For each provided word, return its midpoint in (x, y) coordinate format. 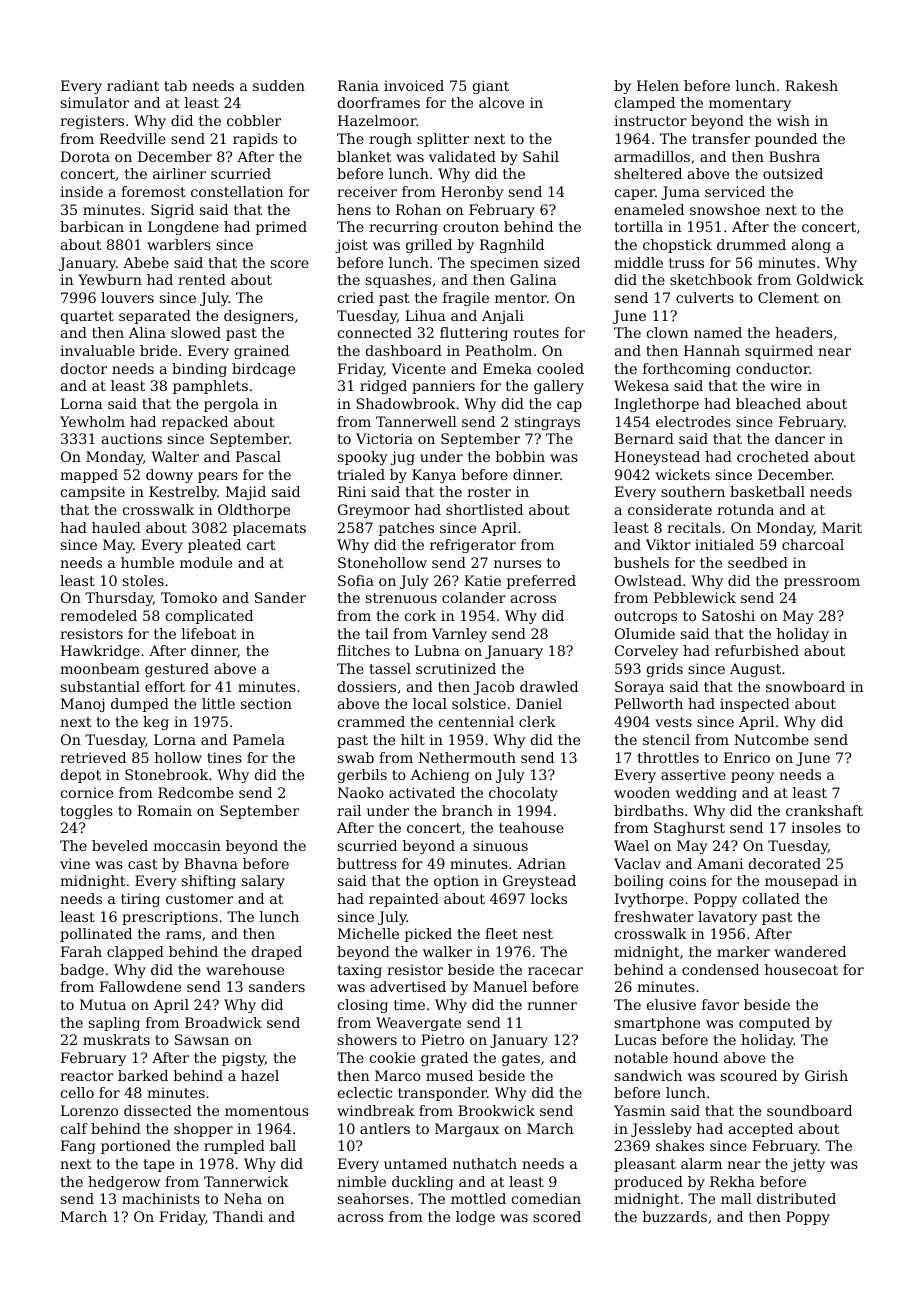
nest (538, 934)
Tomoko (189, 597)
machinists (161, 1198)
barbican (92, 226)
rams (183, 935)
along (811, 246)
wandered (810, 951)
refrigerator (473, 546)
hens (354, 209)
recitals (694, 527)
